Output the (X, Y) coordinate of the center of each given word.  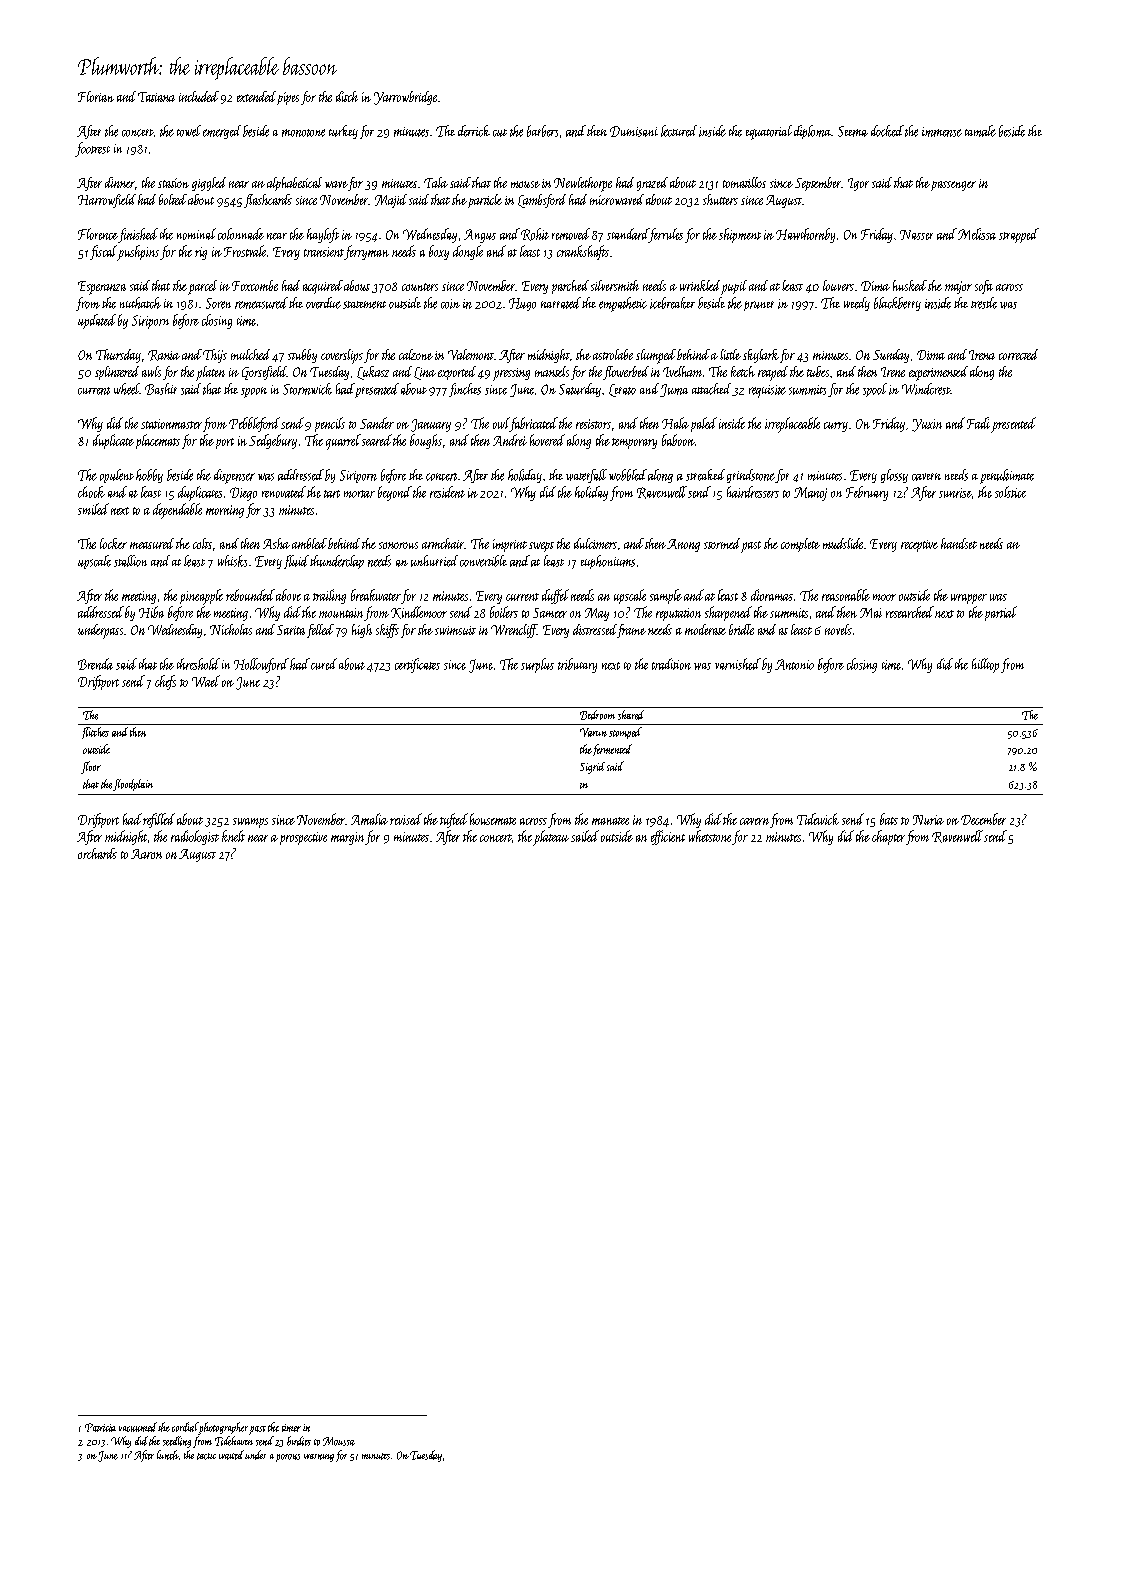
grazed (652, 184)
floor (91, 767)
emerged (222, 132)
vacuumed (138, 1427)
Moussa (339, 1441)
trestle (984, 303)
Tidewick (818, 819)
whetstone (710, 836)
